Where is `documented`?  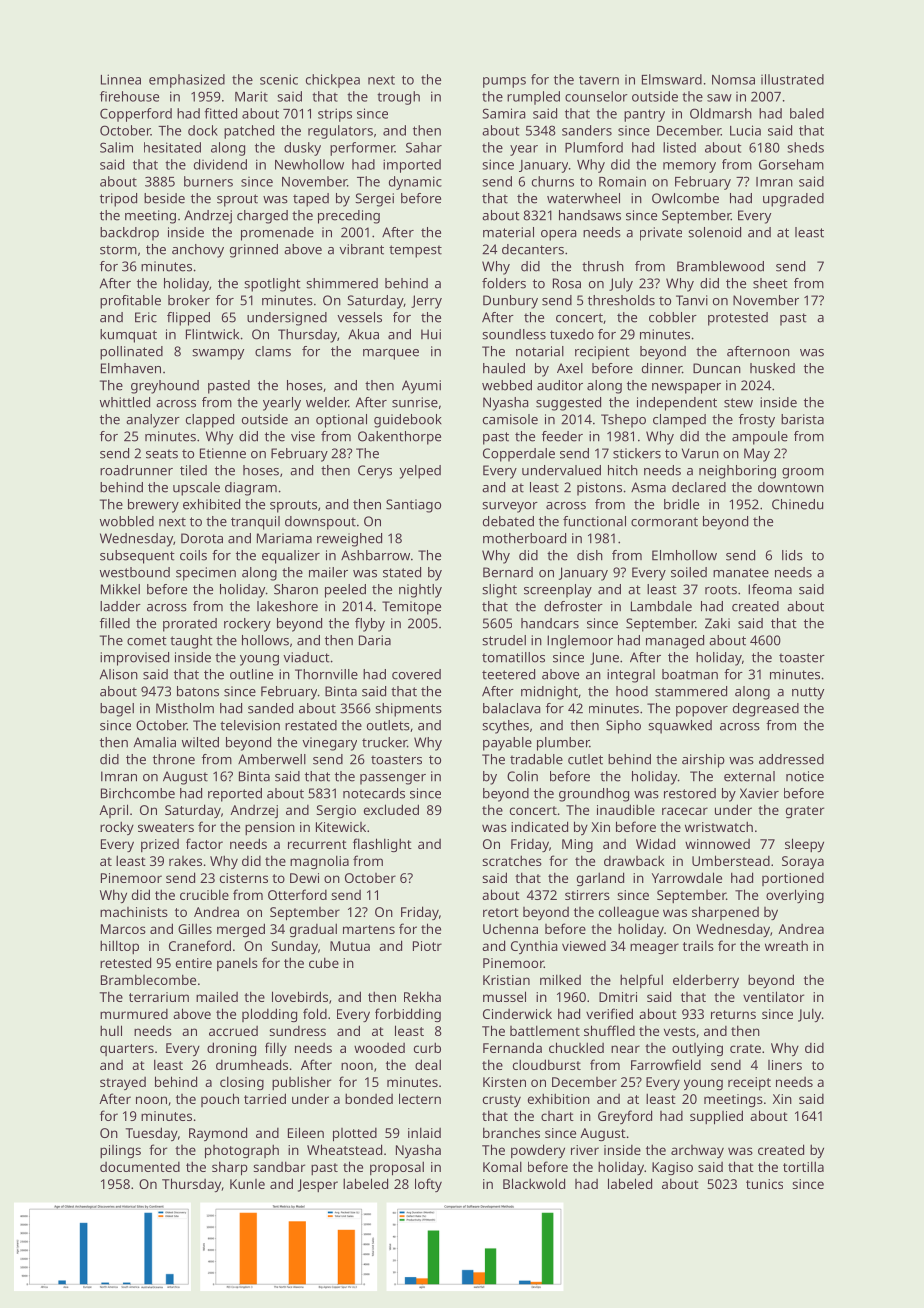
documented is located at coordinates (140, 1167).
